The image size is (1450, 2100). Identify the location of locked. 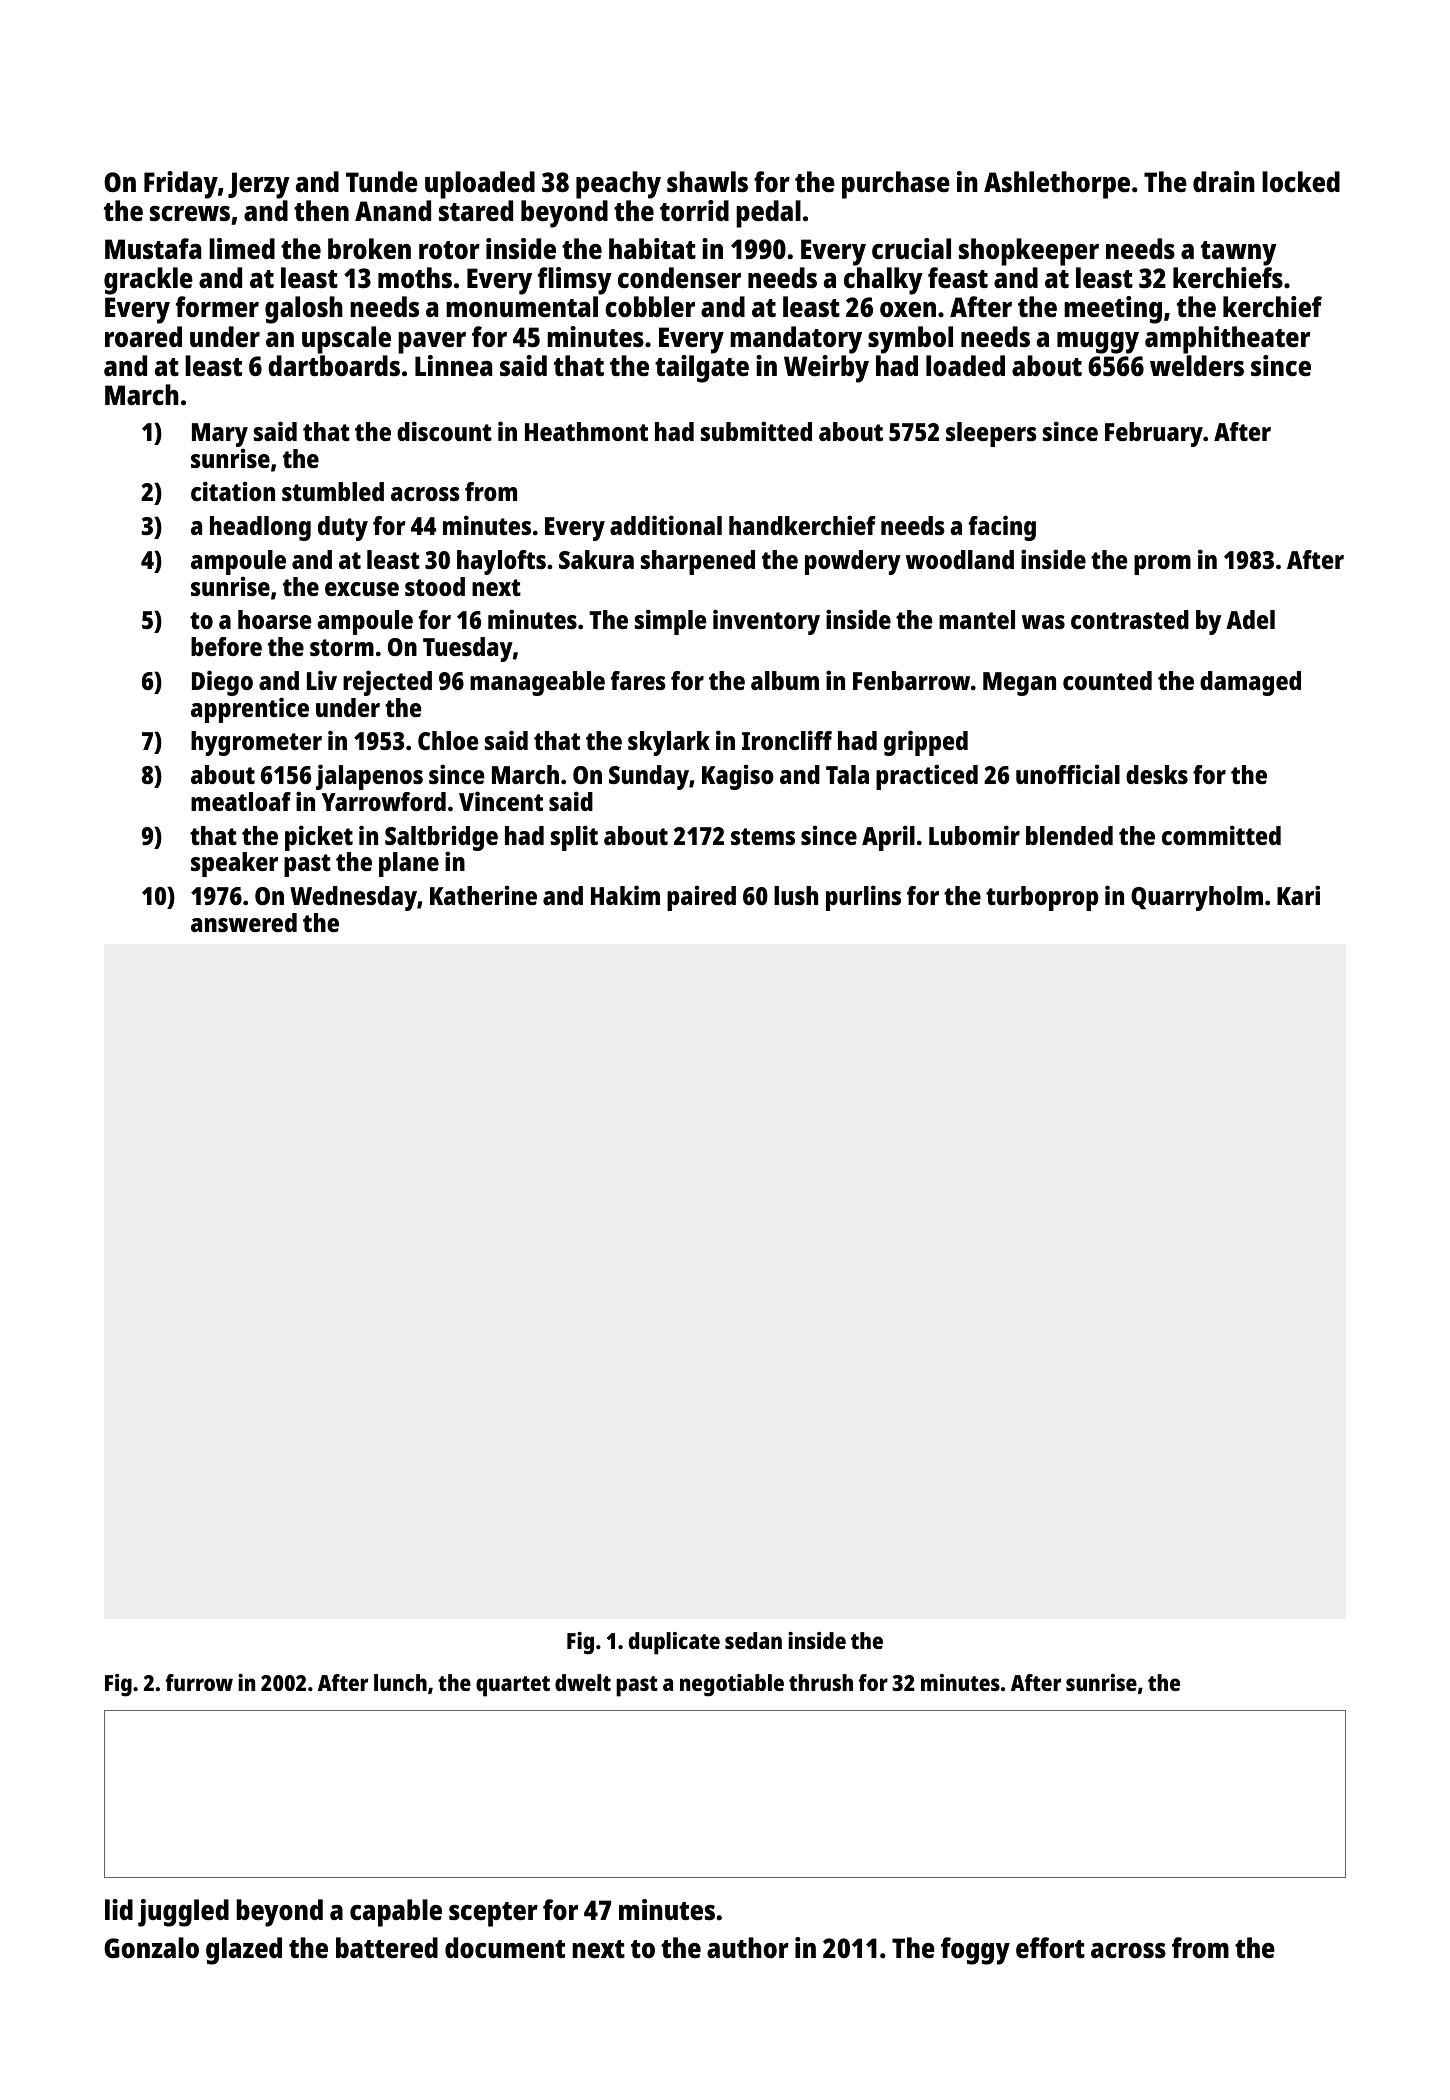
(1301, 182).
